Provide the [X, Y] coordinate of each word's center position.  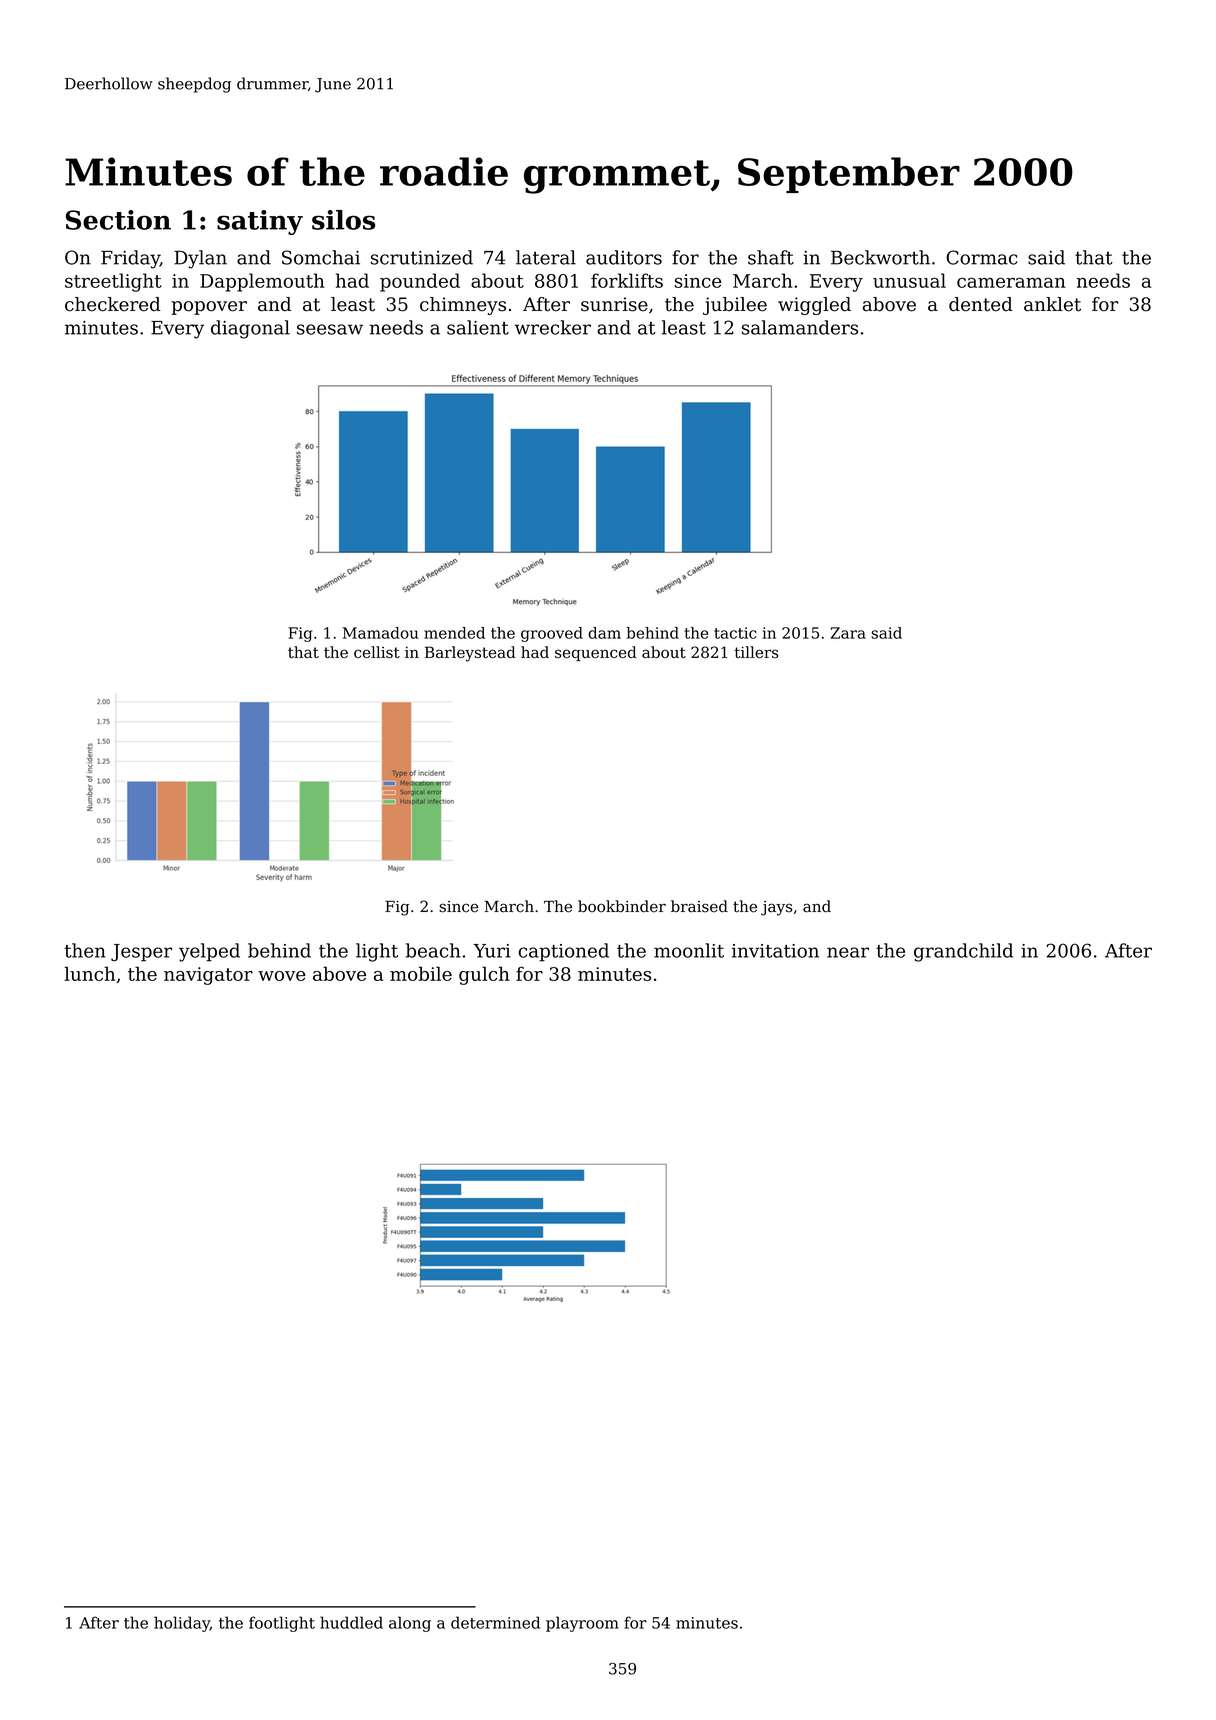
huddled [351, 1622]
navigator [208, 976]
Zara [848, 633]
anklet [1052, 304]
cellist [377, 652]
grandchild [963, 952]
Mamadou [380, 633]
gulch [484, 975]
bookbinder [622, 906]
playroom [582, 1624]
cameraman [1011, 282]
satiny [260, 222]
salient [478, 327]
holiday [182, 1624]
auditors [624, 257]
